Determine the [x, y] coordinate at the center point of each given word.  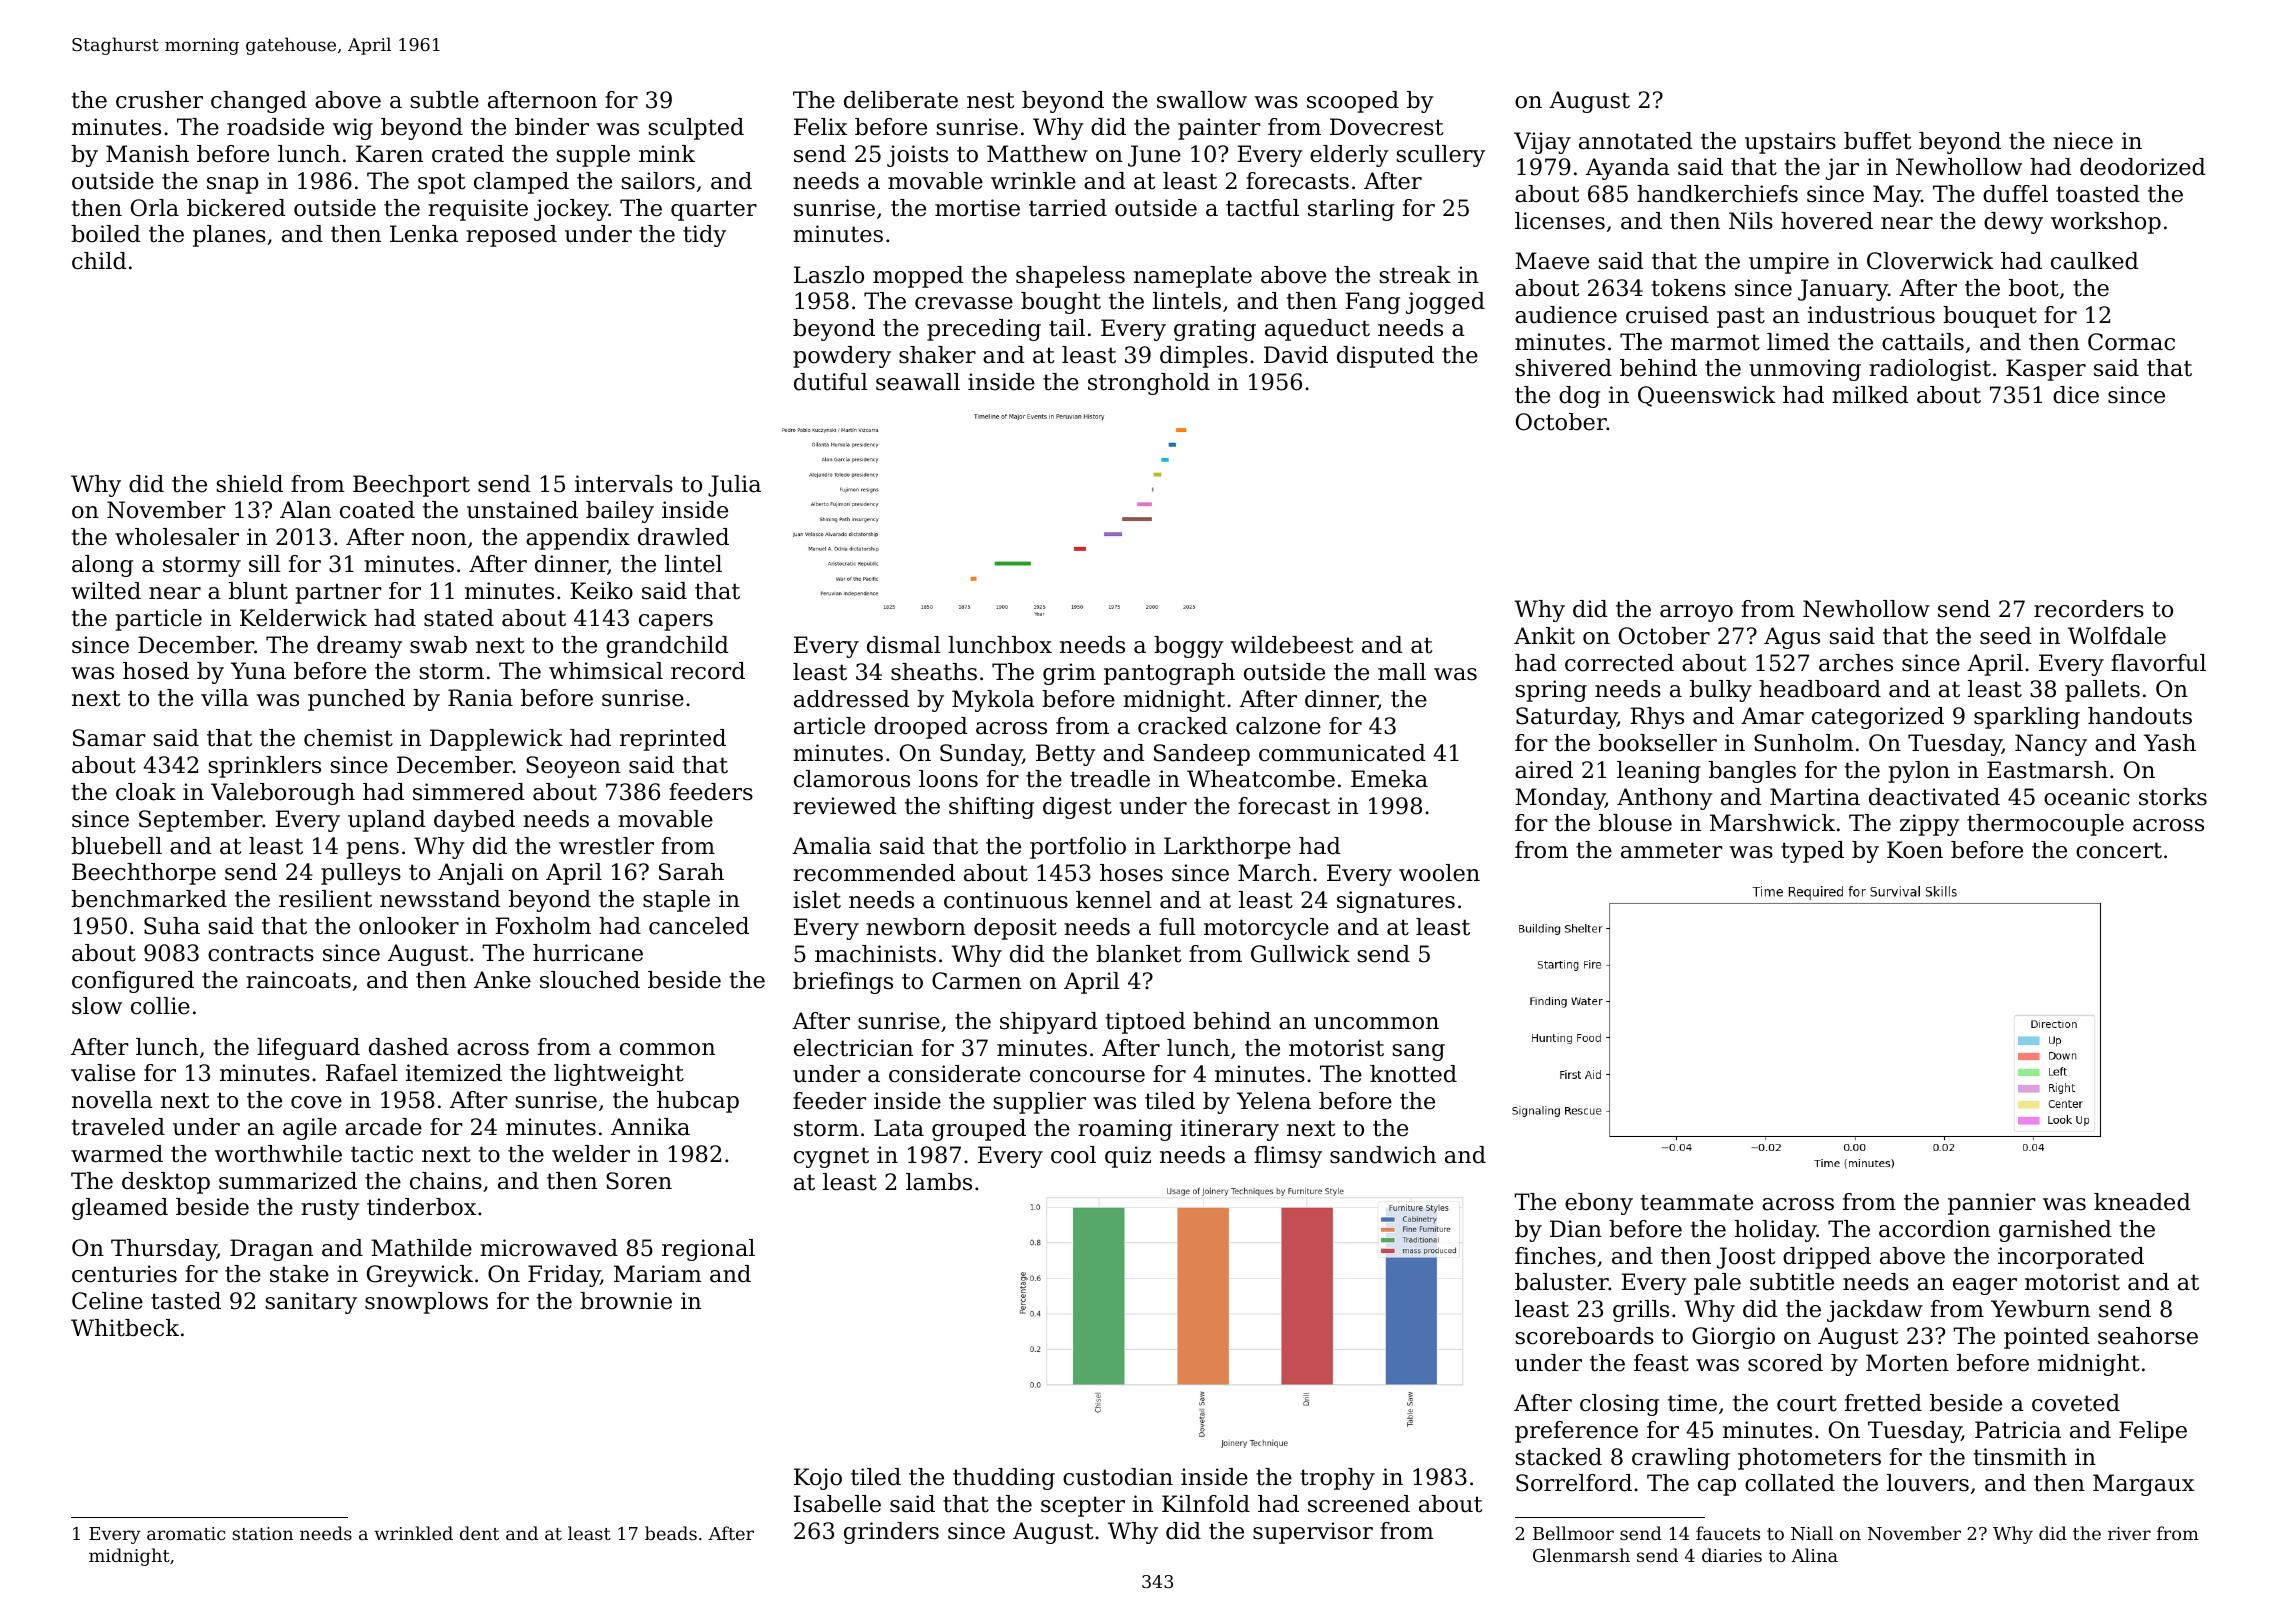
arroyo [1696, 613]
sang [1419, 1052]
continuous [1006, 900]
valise [103, 1073]
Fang [1372, 303]
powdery [842, 357]
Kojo [818, 1479]
